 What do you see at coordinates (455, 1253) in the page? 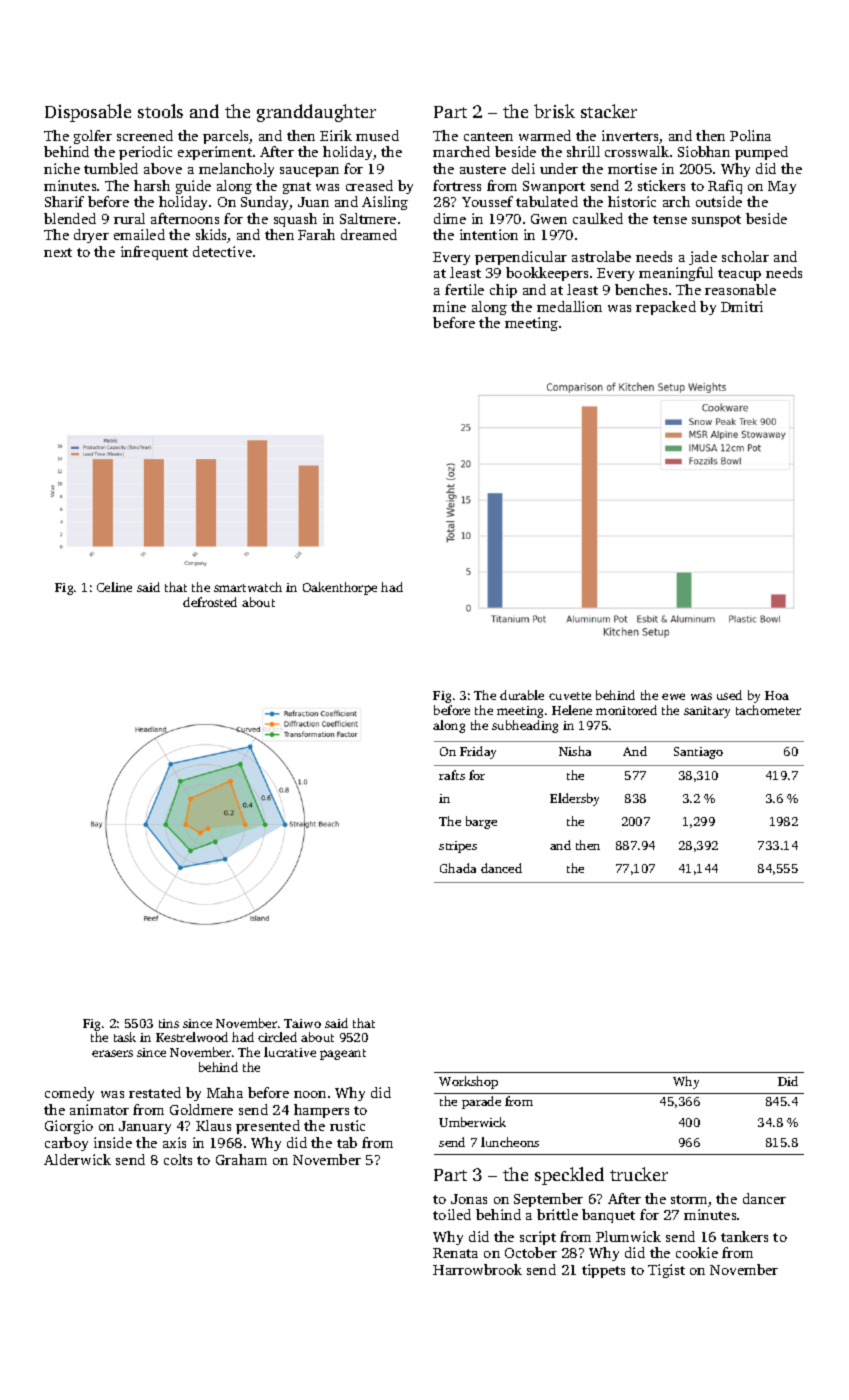
I see `Renata` at bounding box center [455, 1253].
